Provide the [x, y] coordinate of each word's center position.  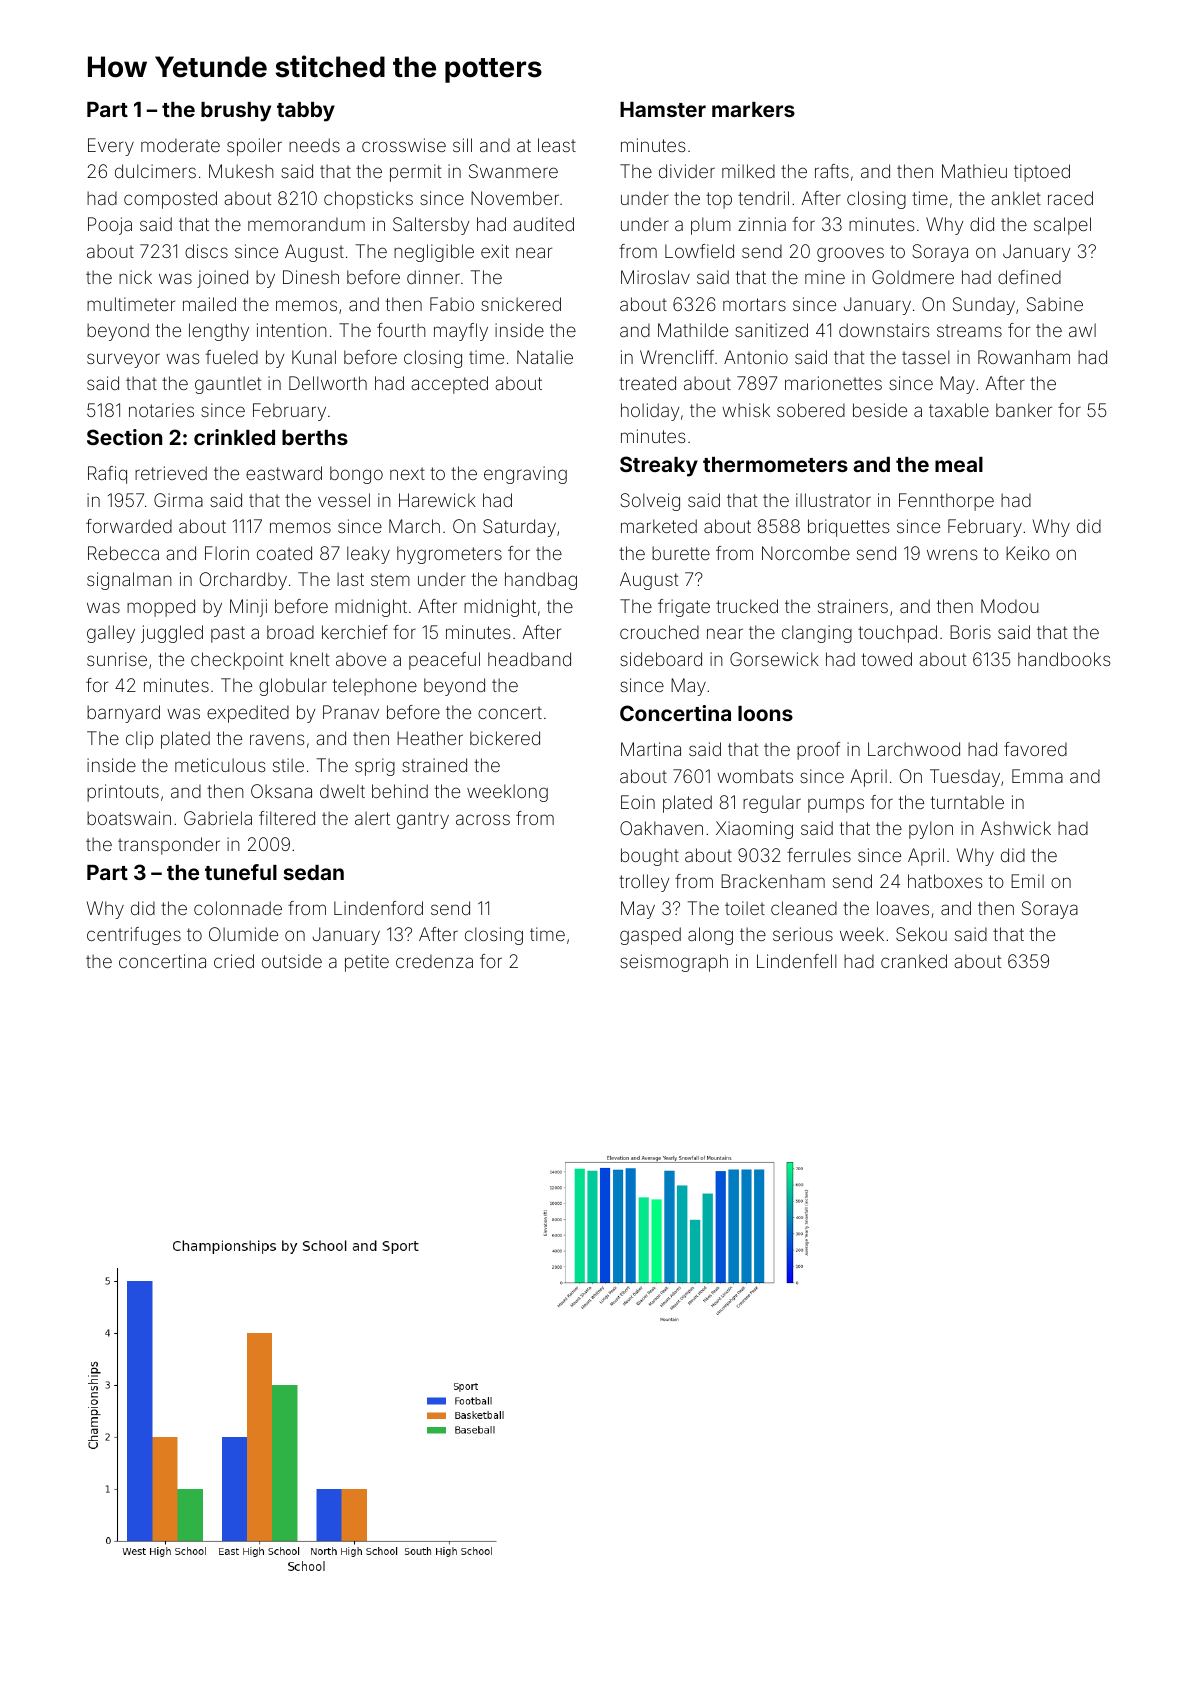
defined [1029, 277]
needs [314, 145]
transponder [169, 846]
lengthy [219, 332]
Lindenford [378, 908]
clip [139, 740]
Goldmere [913, 277]
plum [711, 226]
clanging [817, 634]
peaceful [444, 661]
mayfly [461, 332]
